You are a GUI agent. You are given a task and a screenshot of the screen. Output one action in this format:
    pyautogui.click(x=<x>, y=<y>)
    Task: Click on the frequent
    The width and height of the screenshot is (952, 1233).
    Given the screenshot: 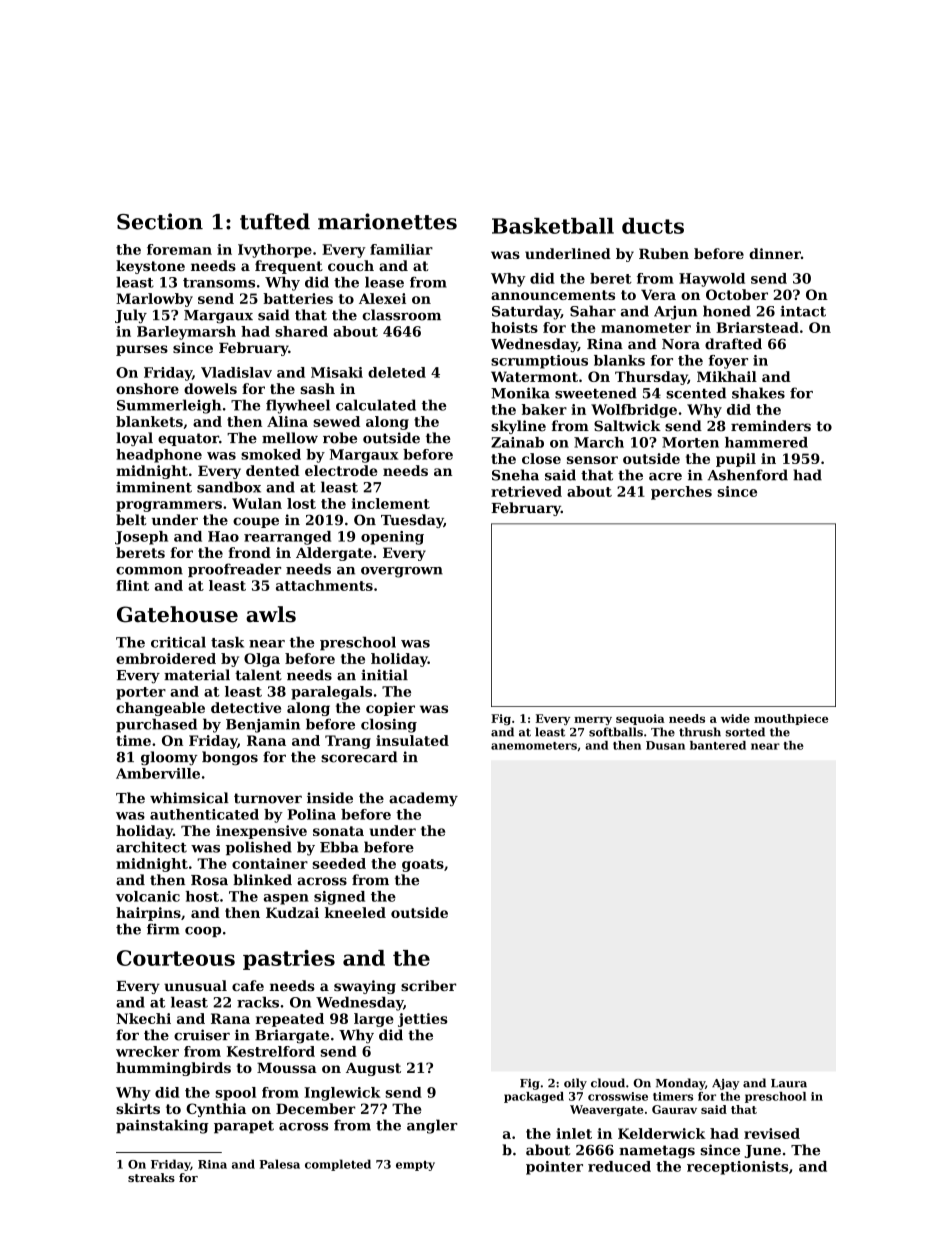 What is the action you would take?
    pyautogui.click(x=289, y=267)
